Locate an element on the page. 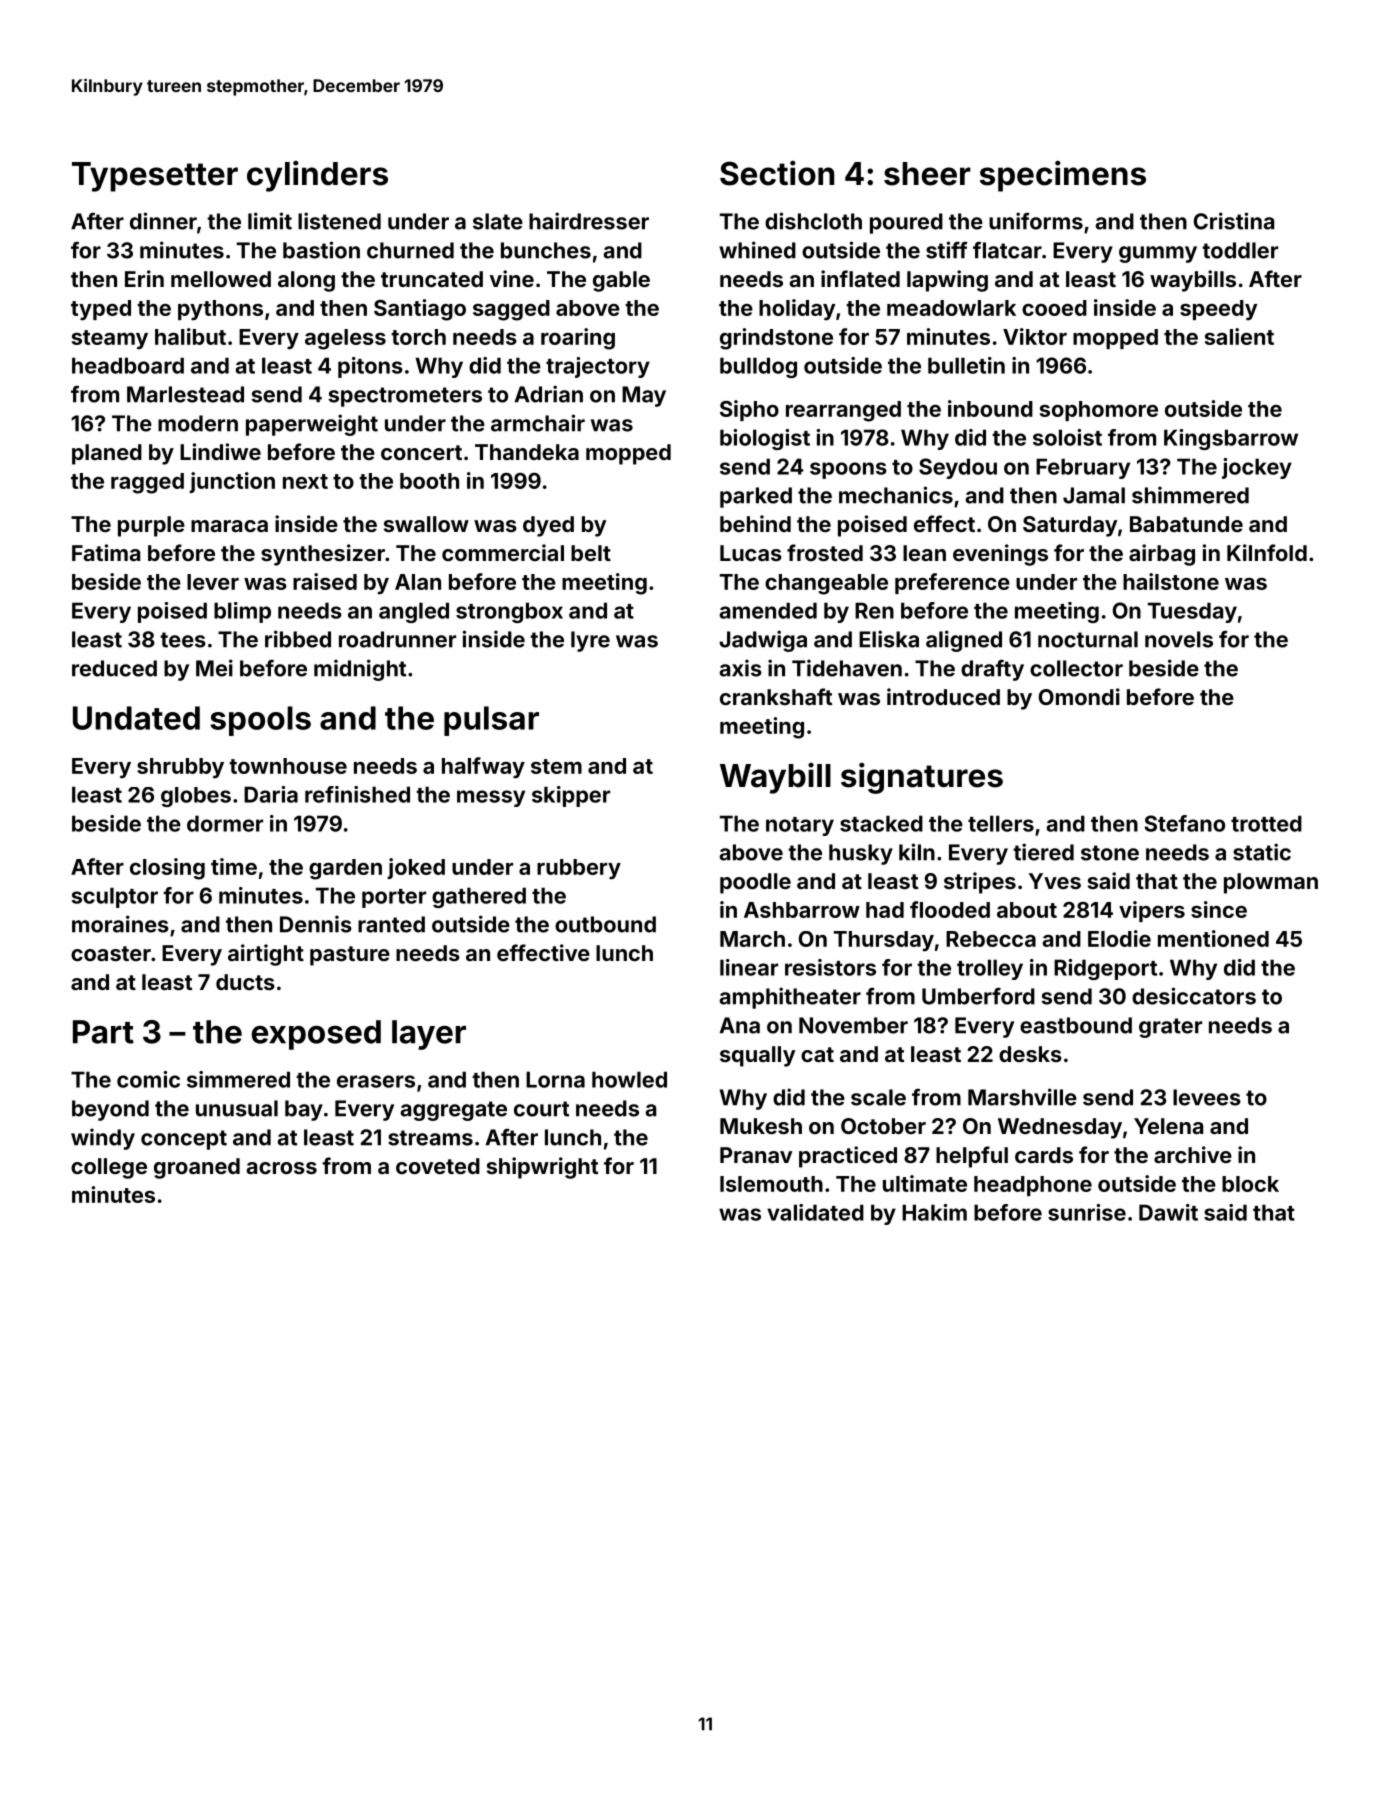  Stefano is located at coordinates (1184, 823).
